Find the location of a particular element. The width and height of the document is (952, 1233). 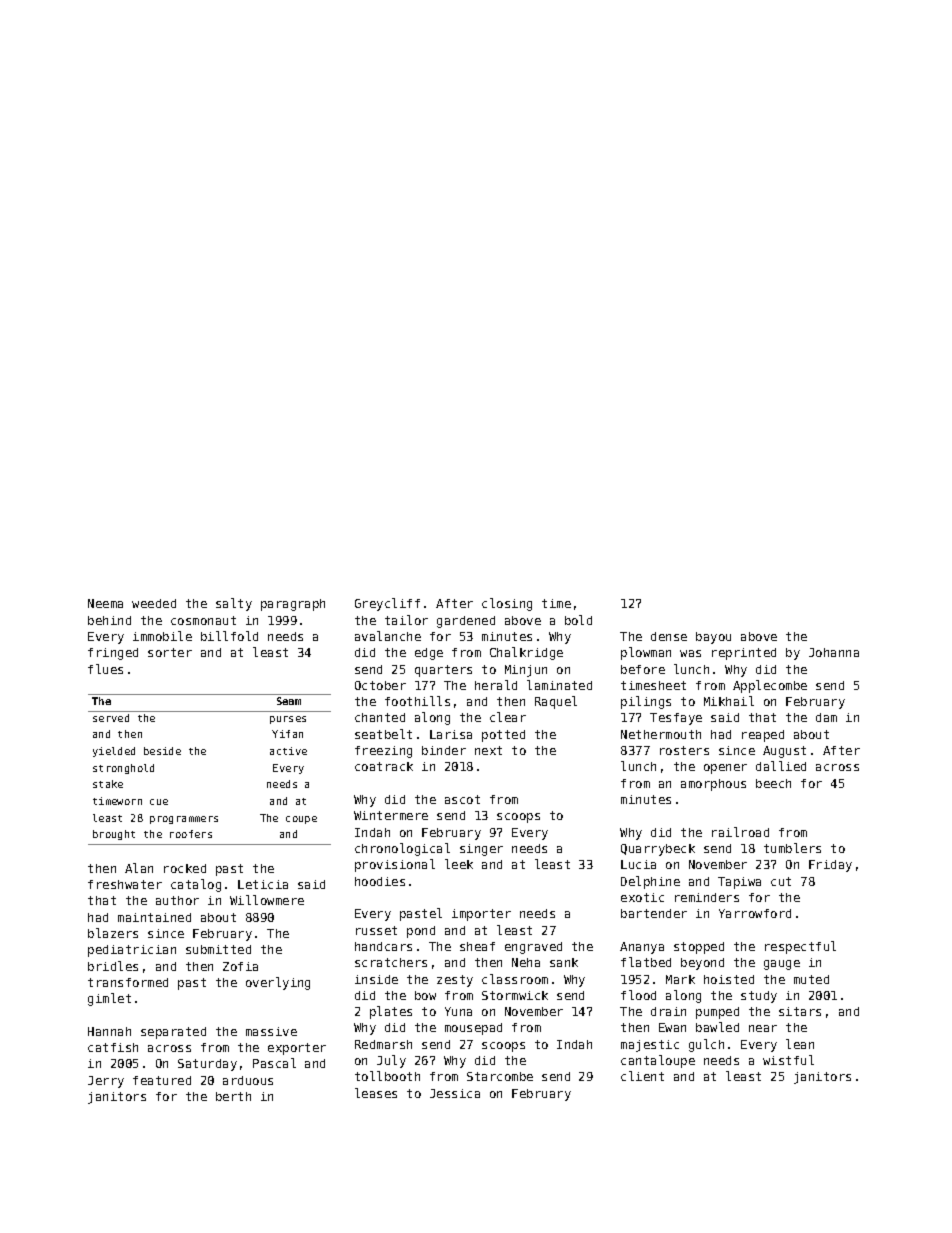

tollbooth is located at coordinates (387, 1076).
